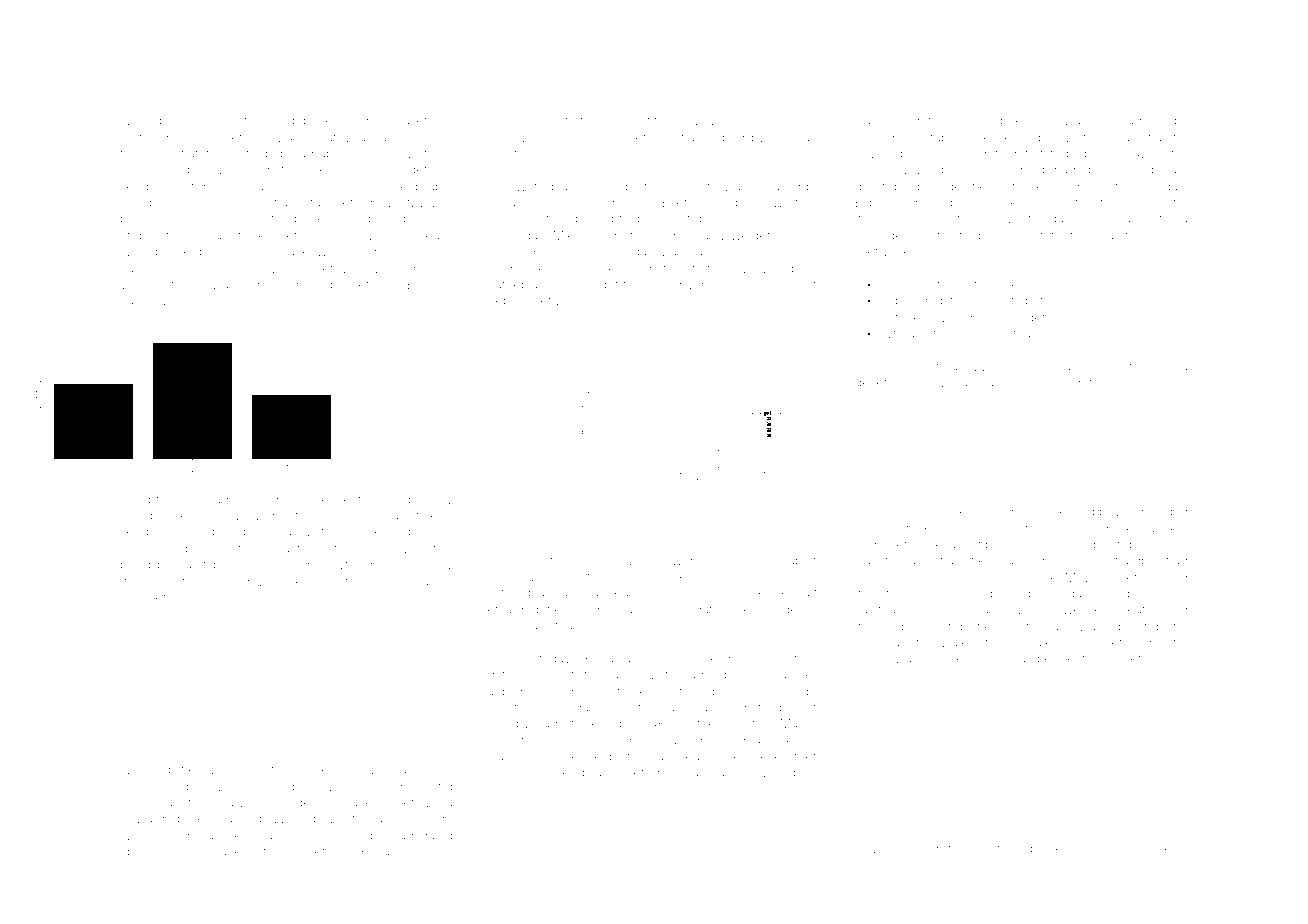 This image has width=1308, height=924. I want to click on bleacher, so click(273, 835).
